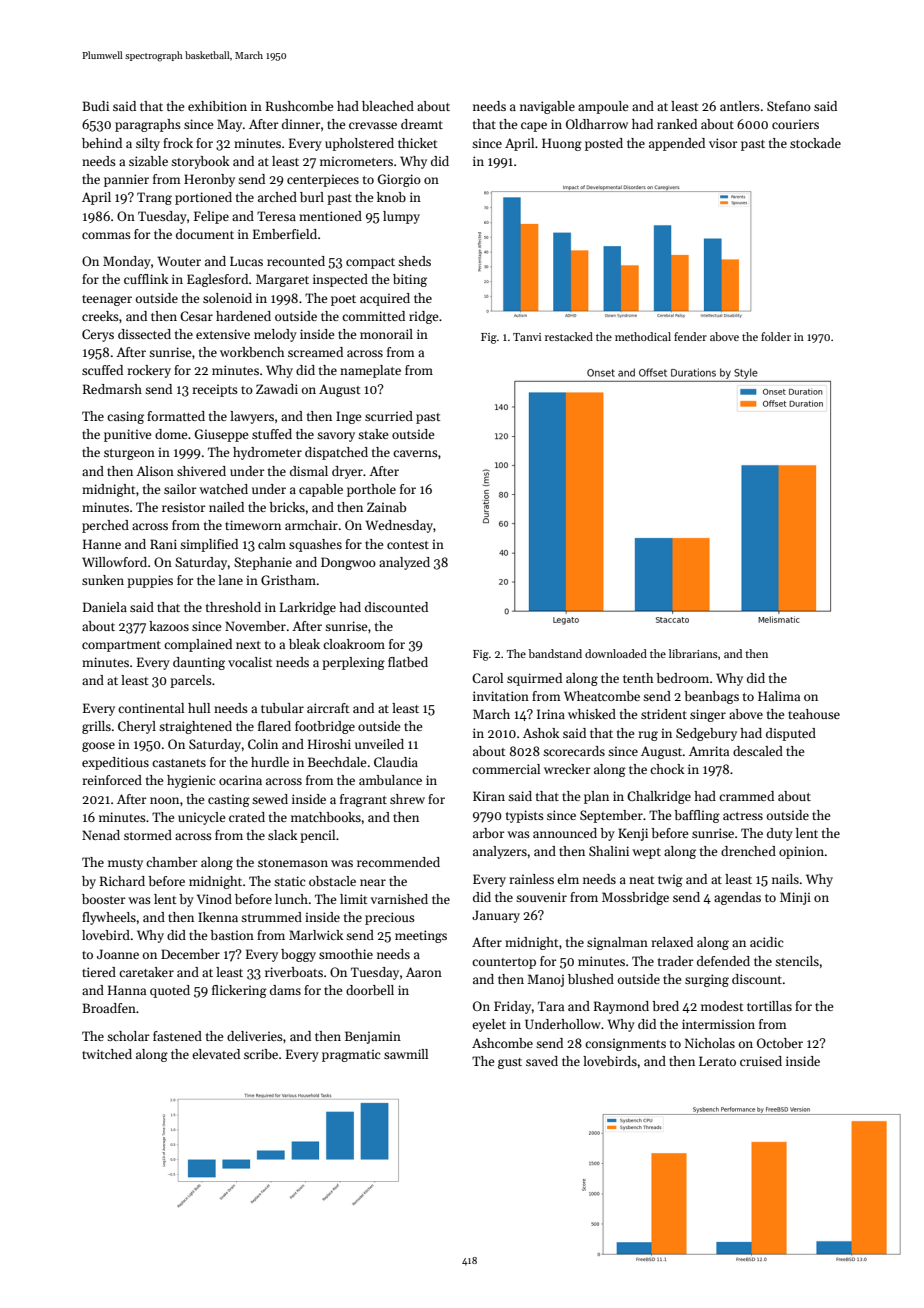  What do you see at coordinates (795, 898) in the document?
I see `Minji` at bounding box center [795, 898].
